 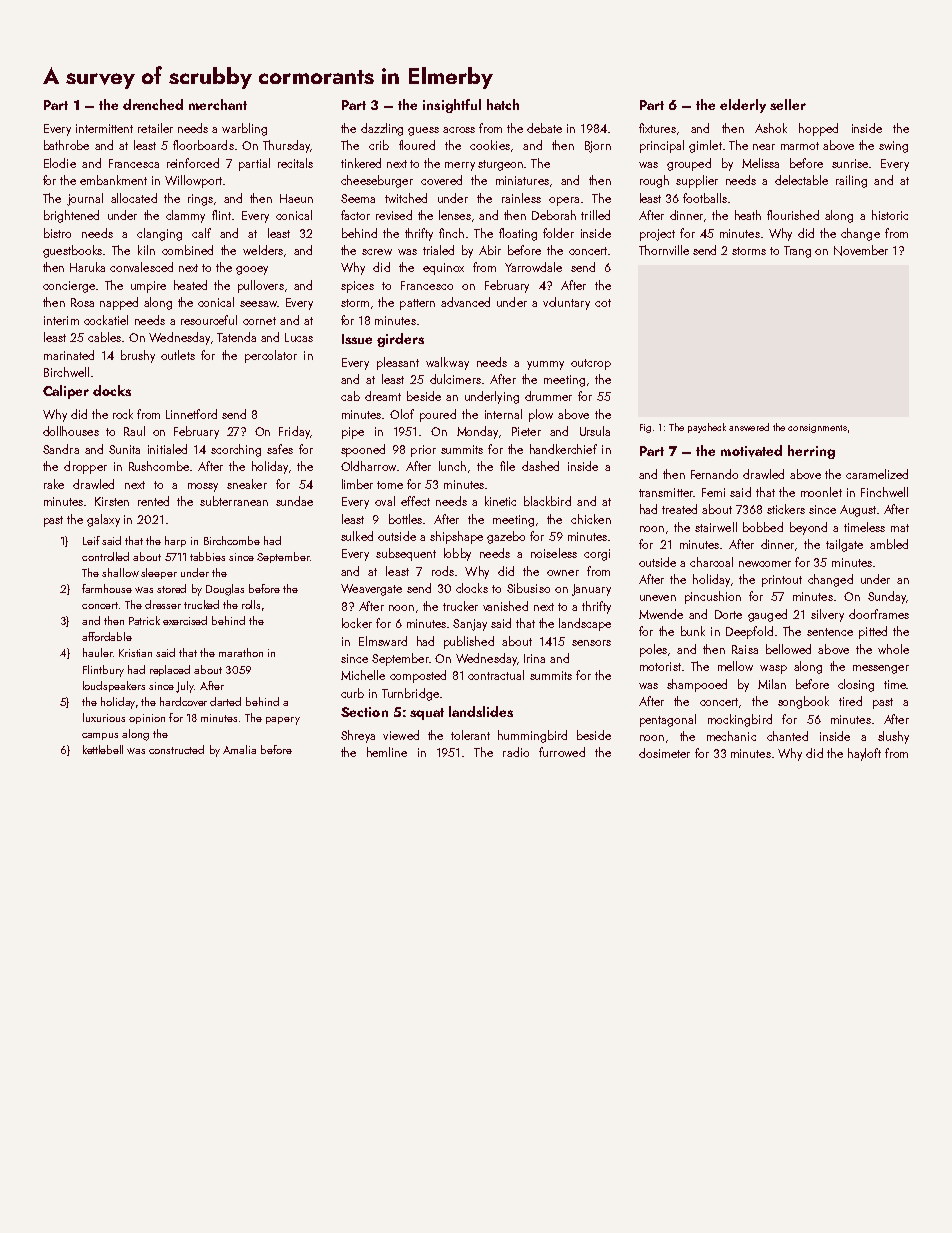 I want to click on songbook, so click(x=803, y=702).
